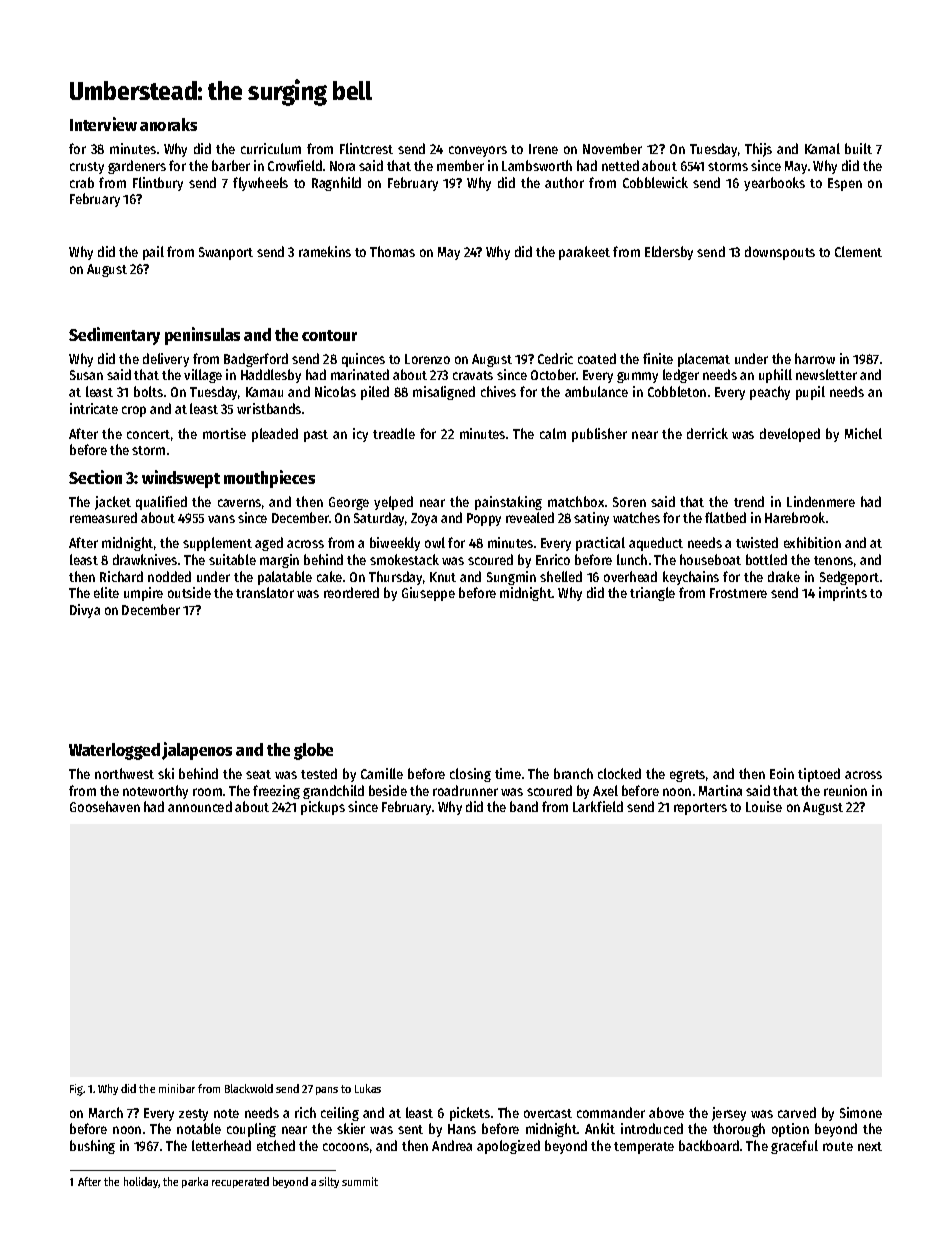  I want to click on Louise, so click(764, 806).
